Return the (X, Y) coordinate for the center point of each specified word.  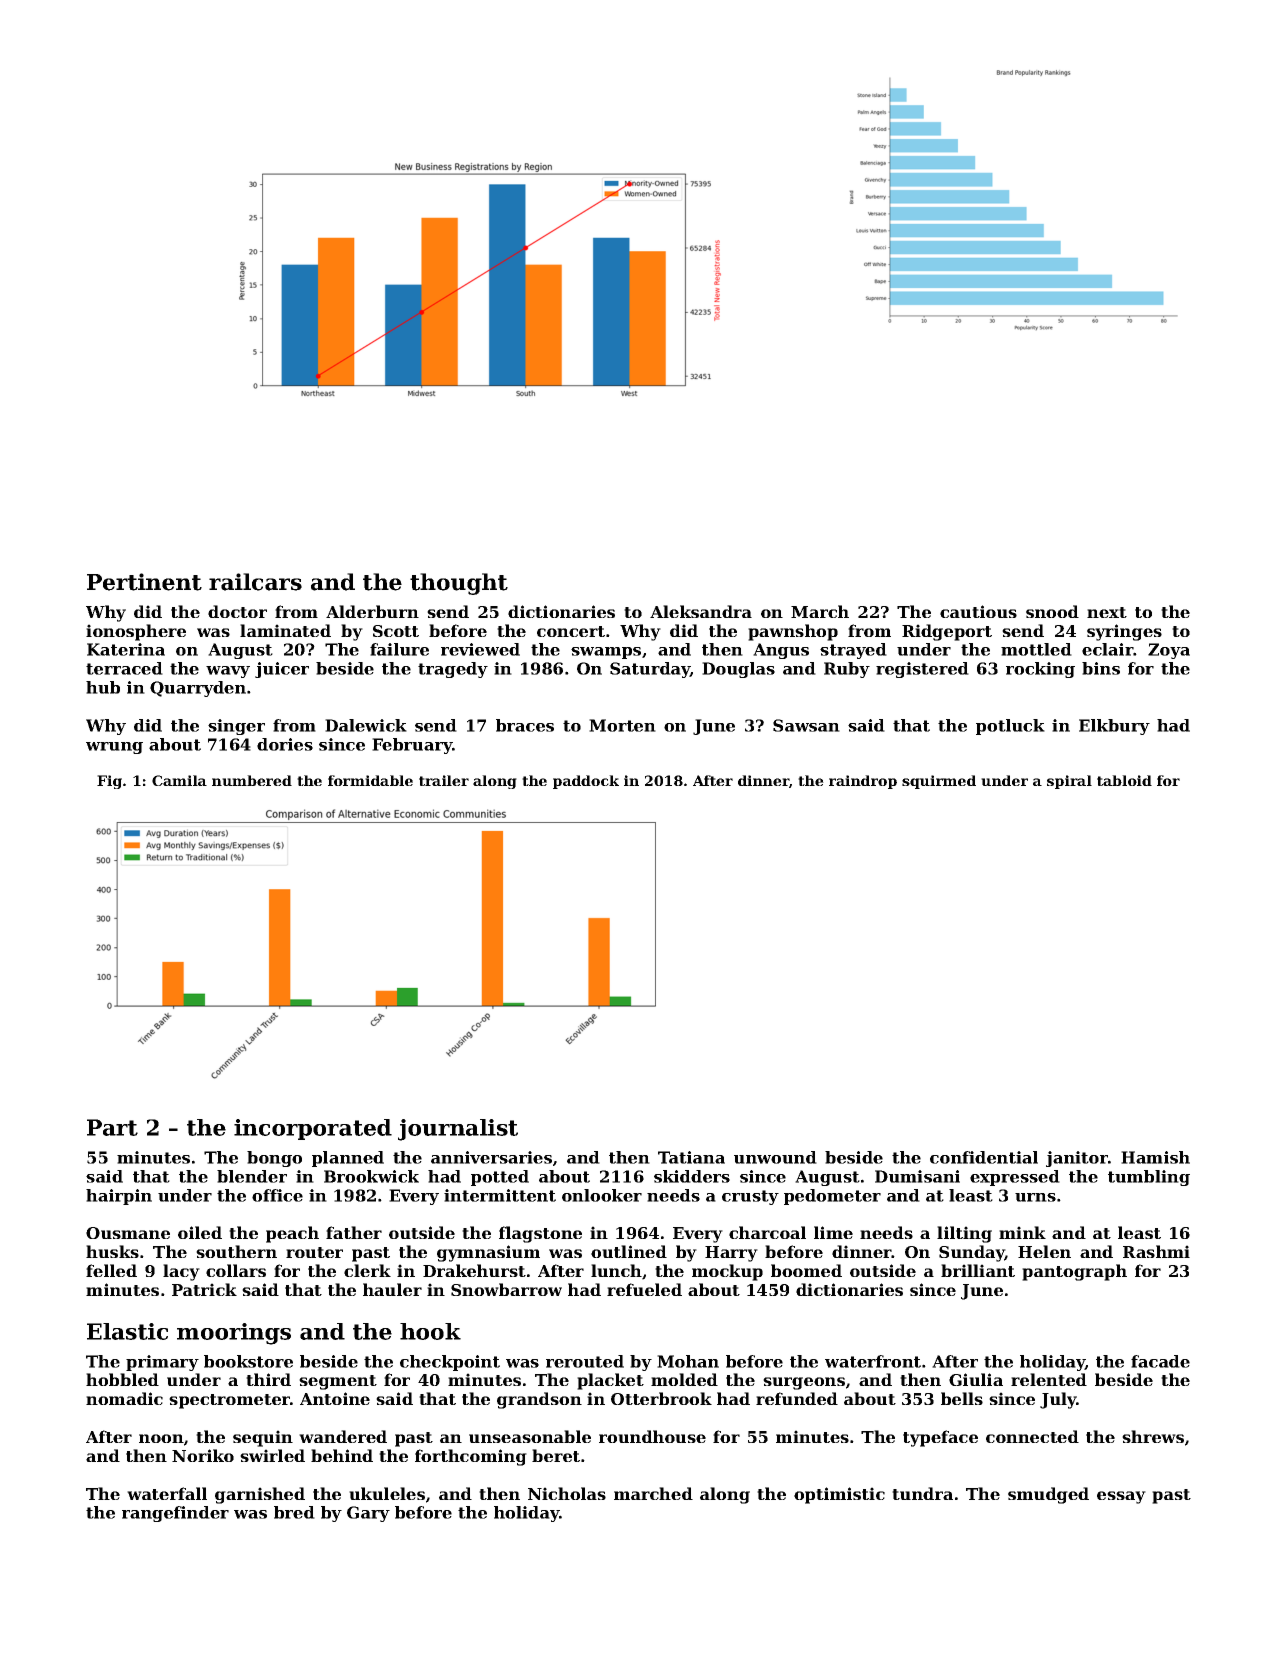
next (1107, 612)
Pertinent (144, 582)
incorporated (313, 1129)
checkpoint (450, 1363)
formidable (370, 780)
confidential (984, 1157)
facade (1160, 1361)
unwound (775, 1157)
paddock (586, 782)
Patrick (204, 1289)
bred (294, 1512)
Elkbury (1114, 727)
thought (459, 584)
